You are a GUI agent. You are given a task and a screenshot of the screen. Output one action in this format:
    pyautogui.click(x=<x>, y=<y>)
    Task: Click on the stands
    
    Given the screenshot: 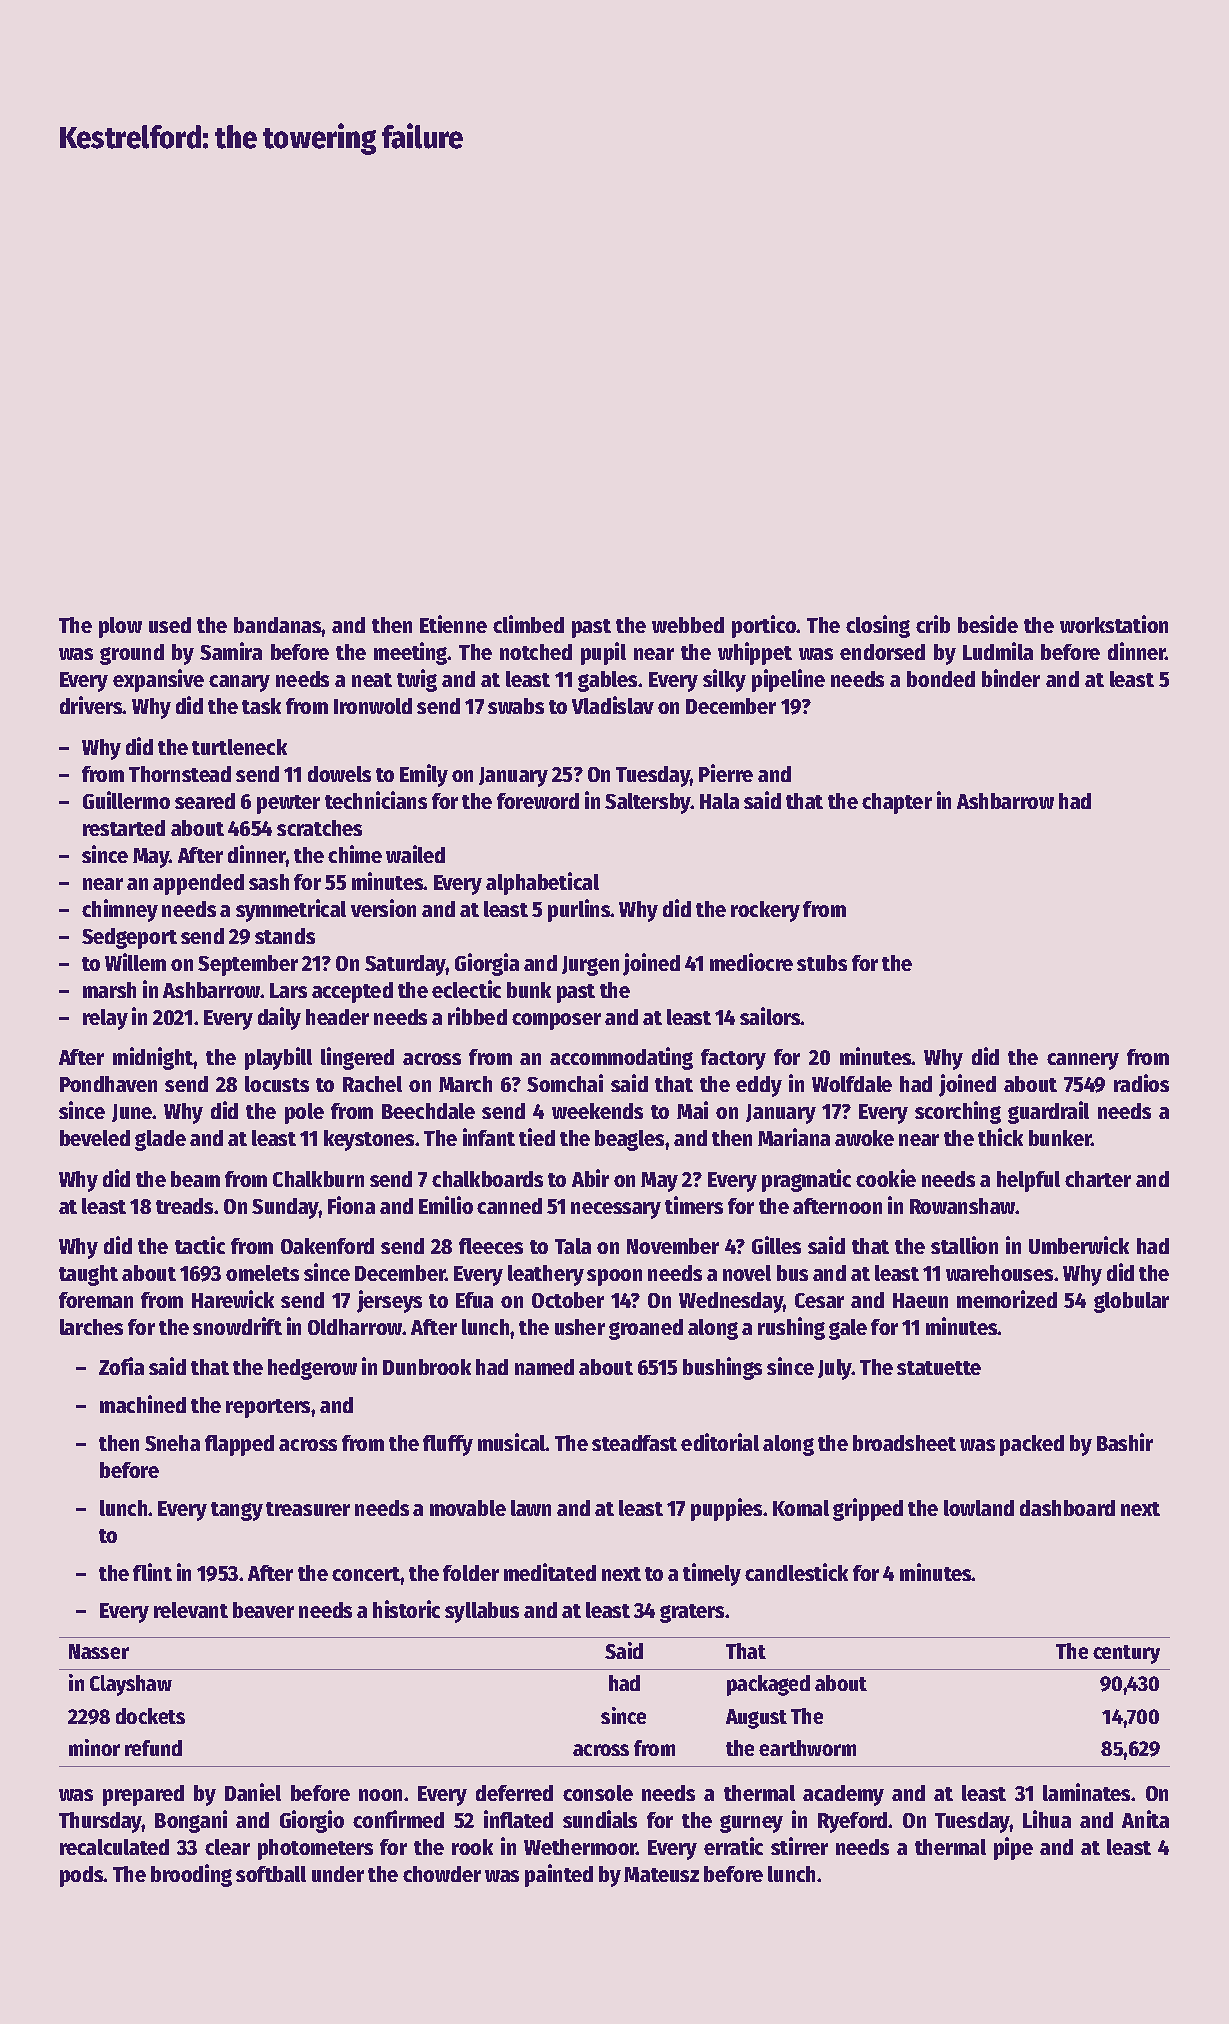 What is the action you would take?
    pyautogui.click(x=285, y=936)
